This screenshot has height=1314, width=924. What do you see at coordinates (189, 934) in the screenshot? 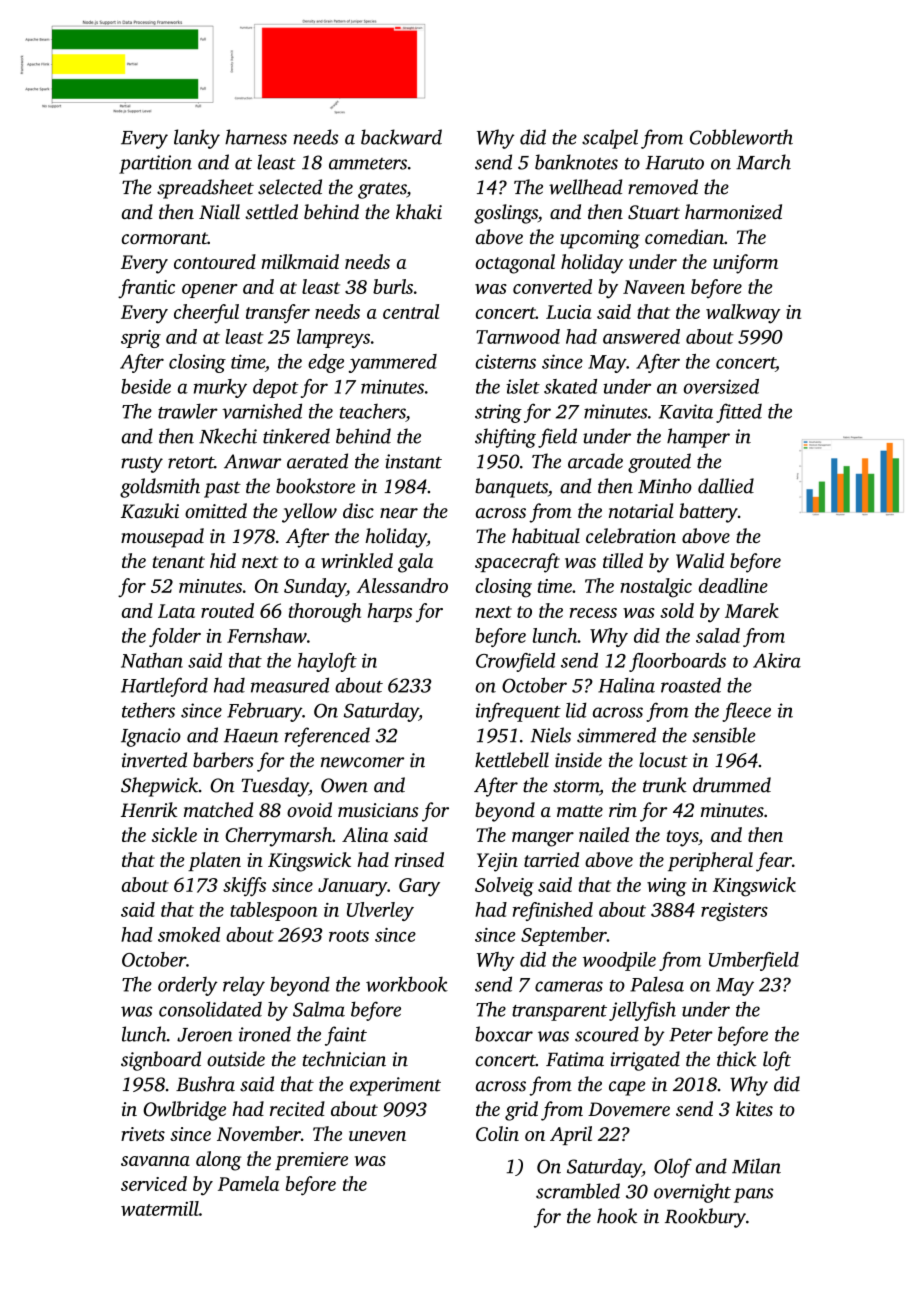
I see `smoked` at bounding box center [189, 934].
